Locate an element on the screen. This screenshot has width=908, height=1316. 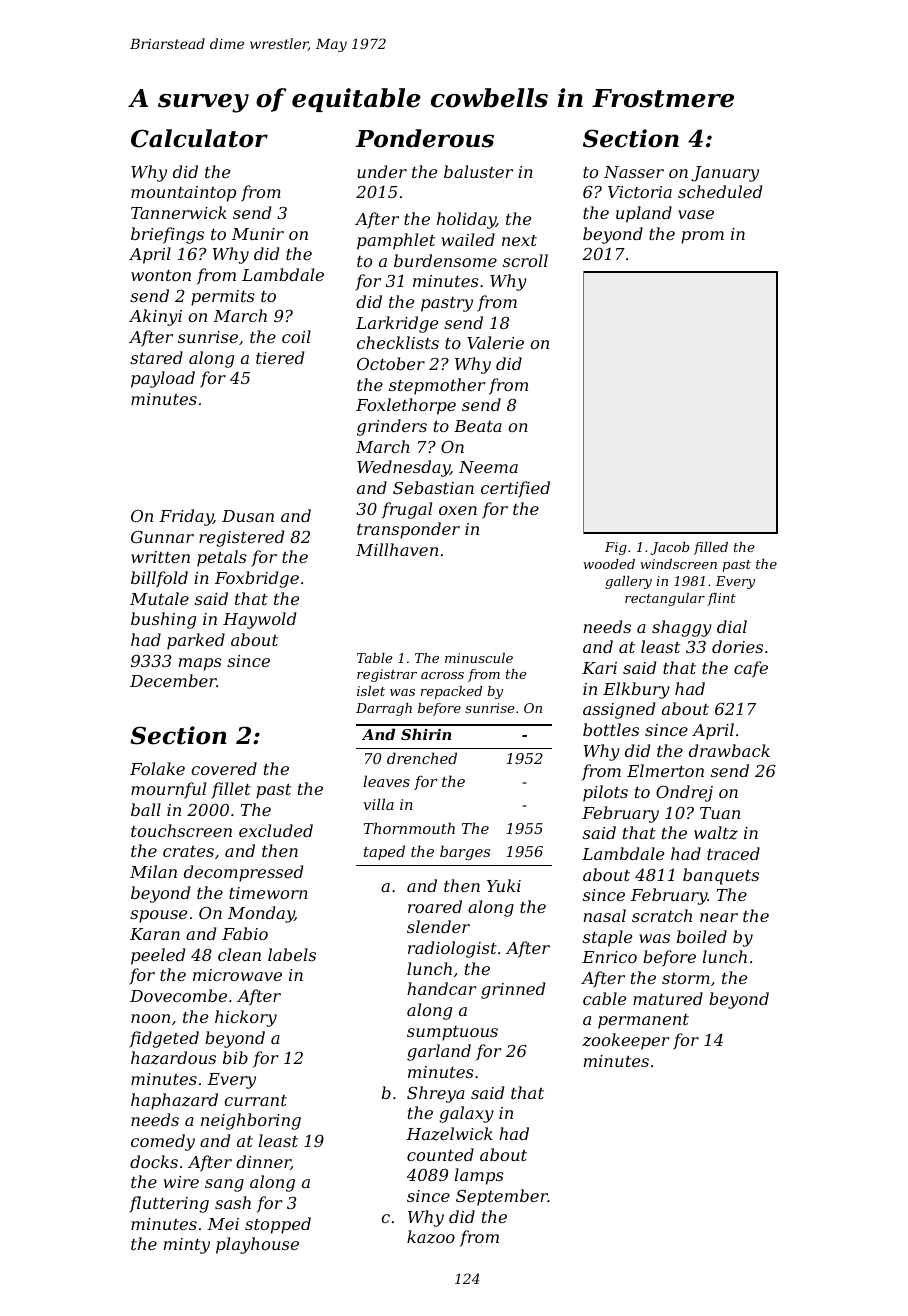
payload is located at coordinates (163, 379).
